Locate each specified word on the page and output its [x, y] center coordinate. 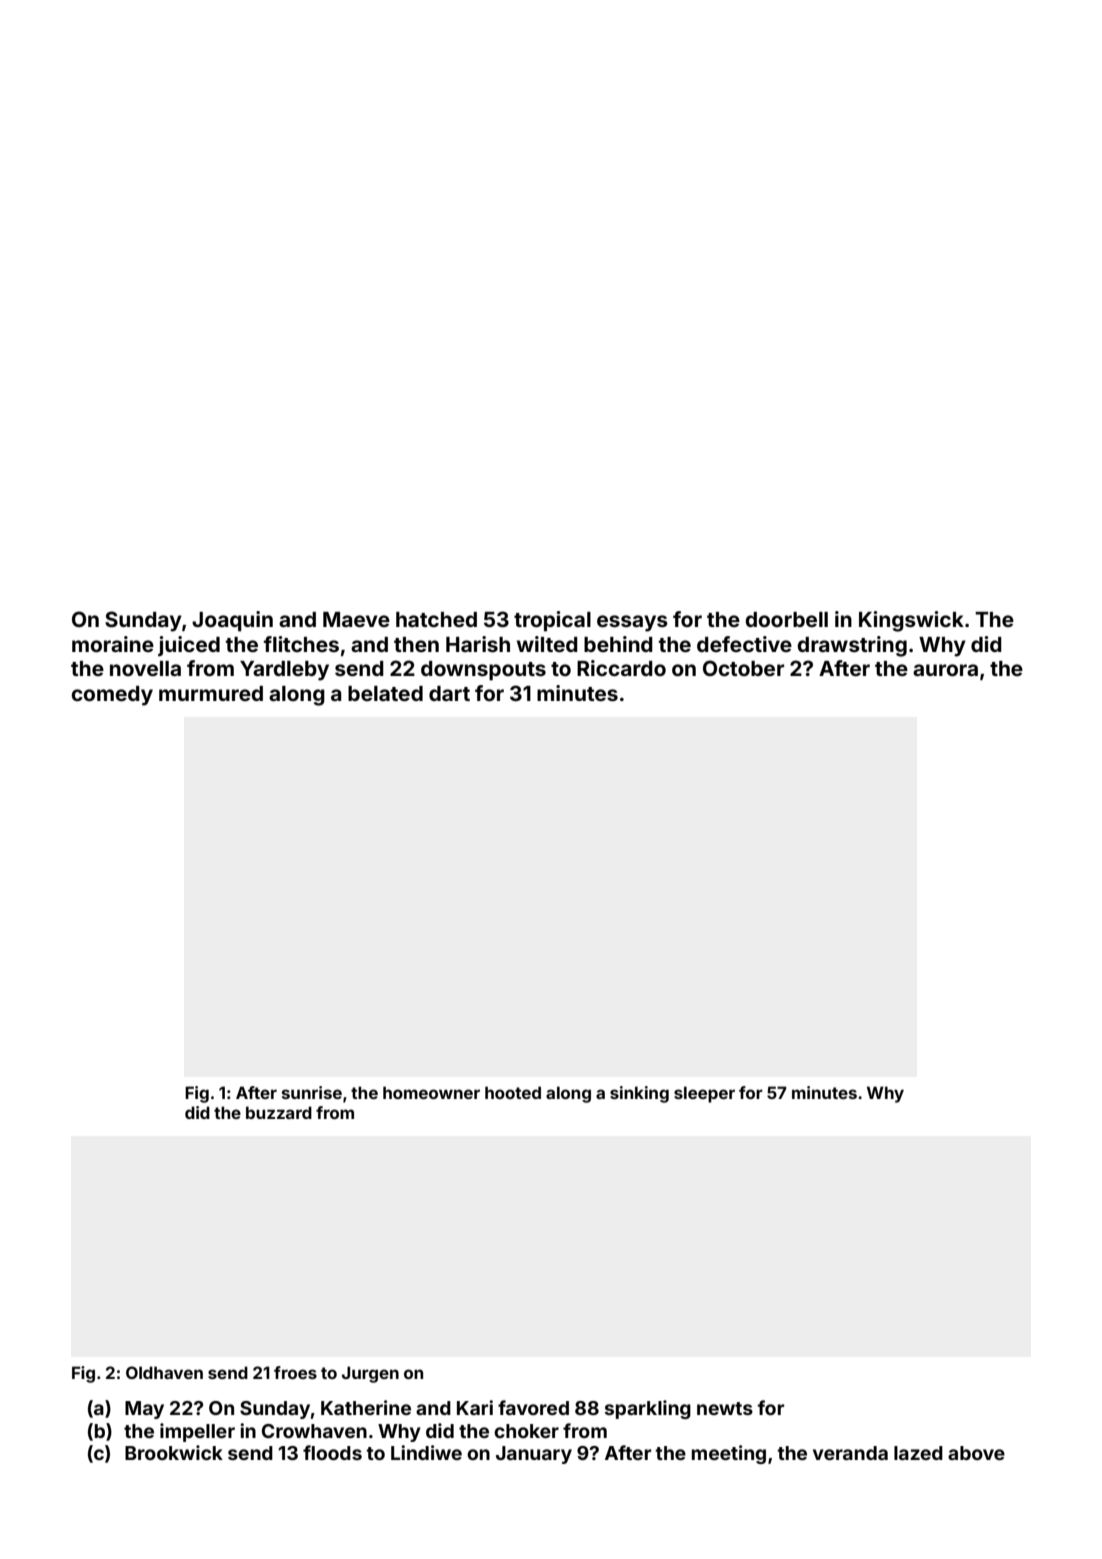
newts [725, 1408]
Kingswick [911, 621]
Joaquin [232, 621]
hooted [513, 1092]
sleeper [704, 1094]
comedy [112, 696]
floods [332, 1452]
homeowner [431, 1092]
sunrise [312, 1092]
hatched [436, 619]
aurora [945, 670]
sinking [639, 1094]
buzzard [279, 1112]
